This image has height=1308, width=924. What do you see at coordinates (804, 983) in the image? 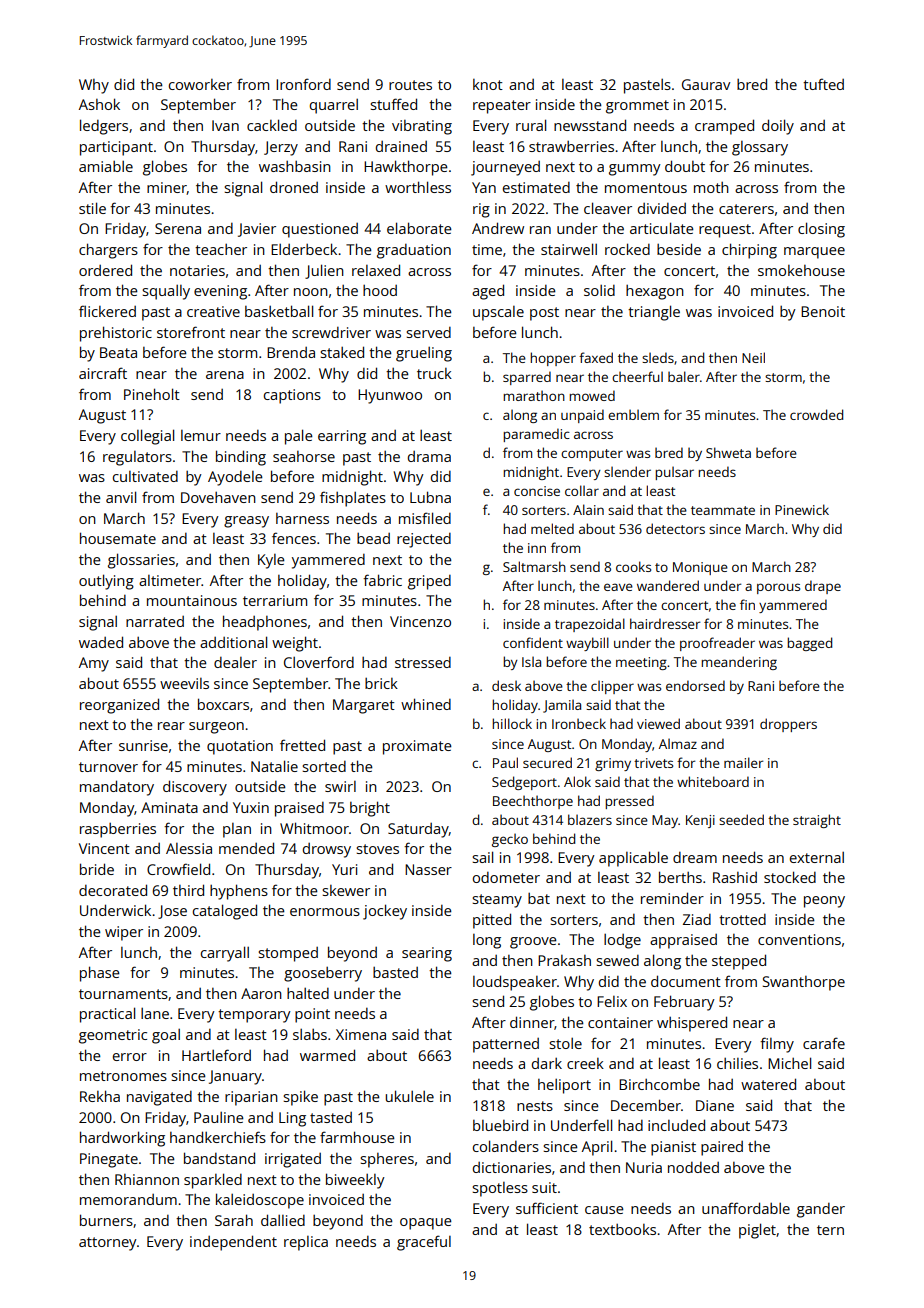
I see `Swanthorpe` at bounding box center [804, 983].
